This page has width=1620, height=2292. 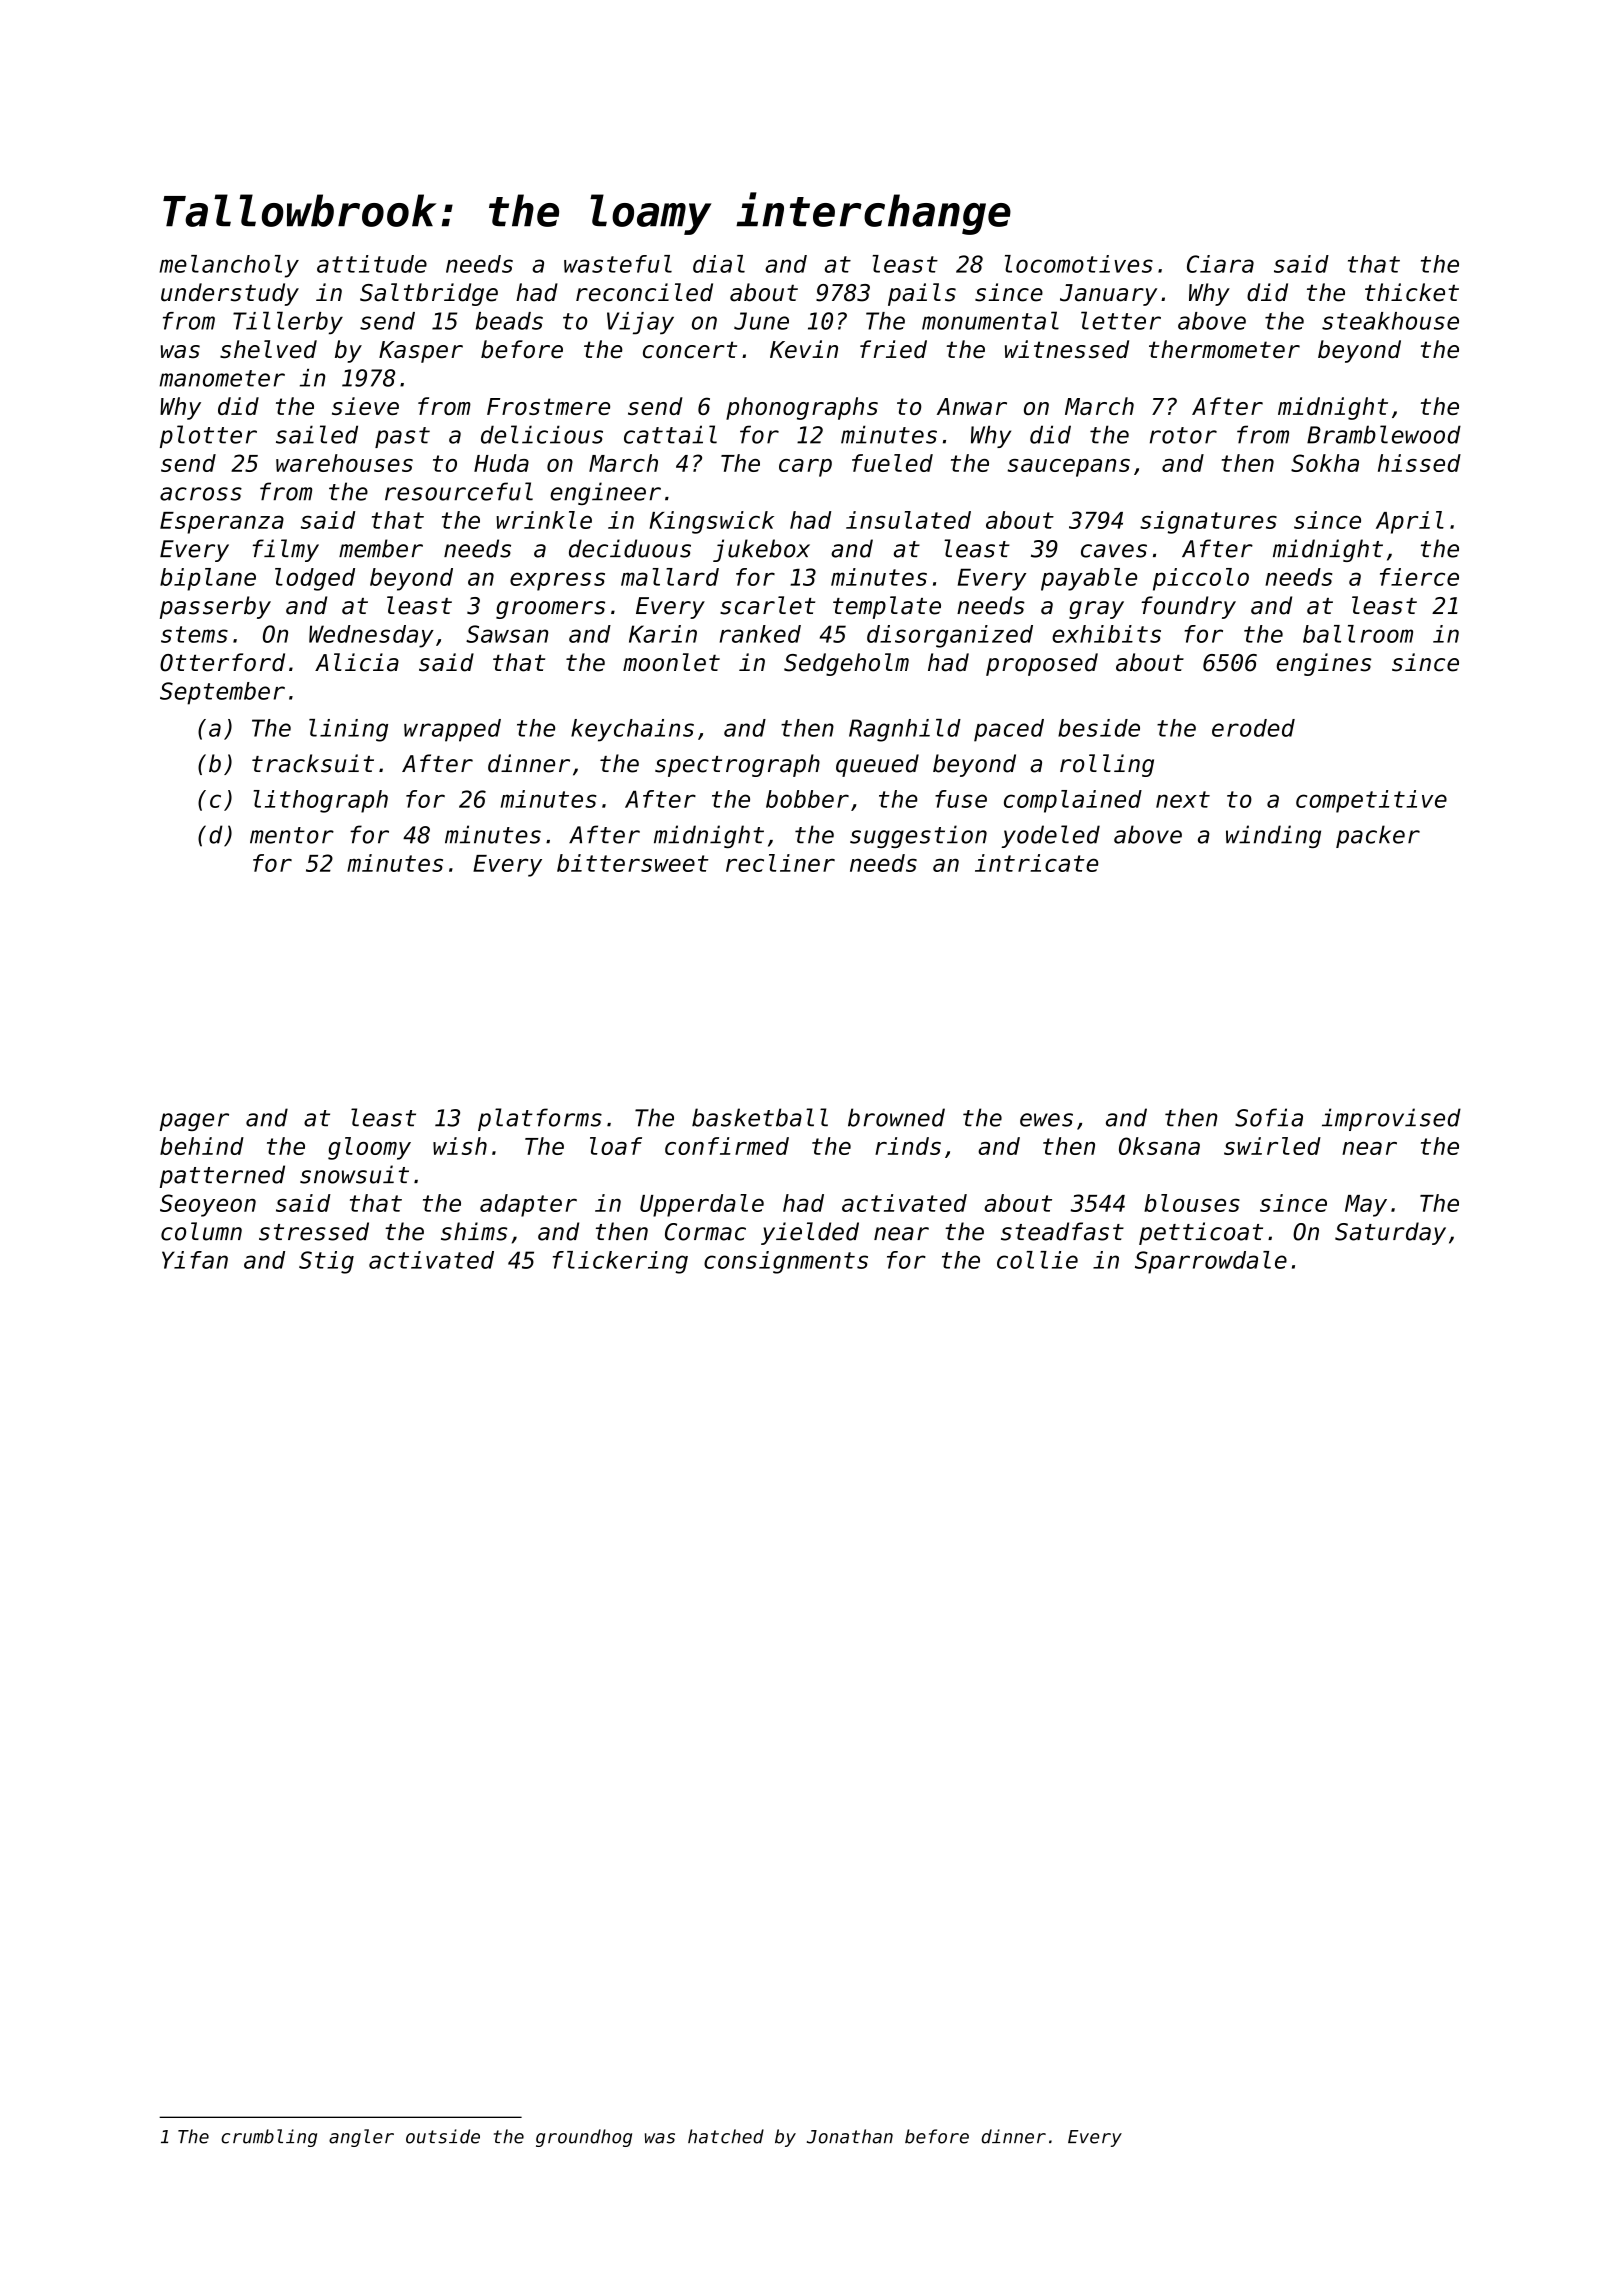 What do you see at coordinates (1412, 292) in the page?
I see `thicket` at bounding box center [1412, 292].
